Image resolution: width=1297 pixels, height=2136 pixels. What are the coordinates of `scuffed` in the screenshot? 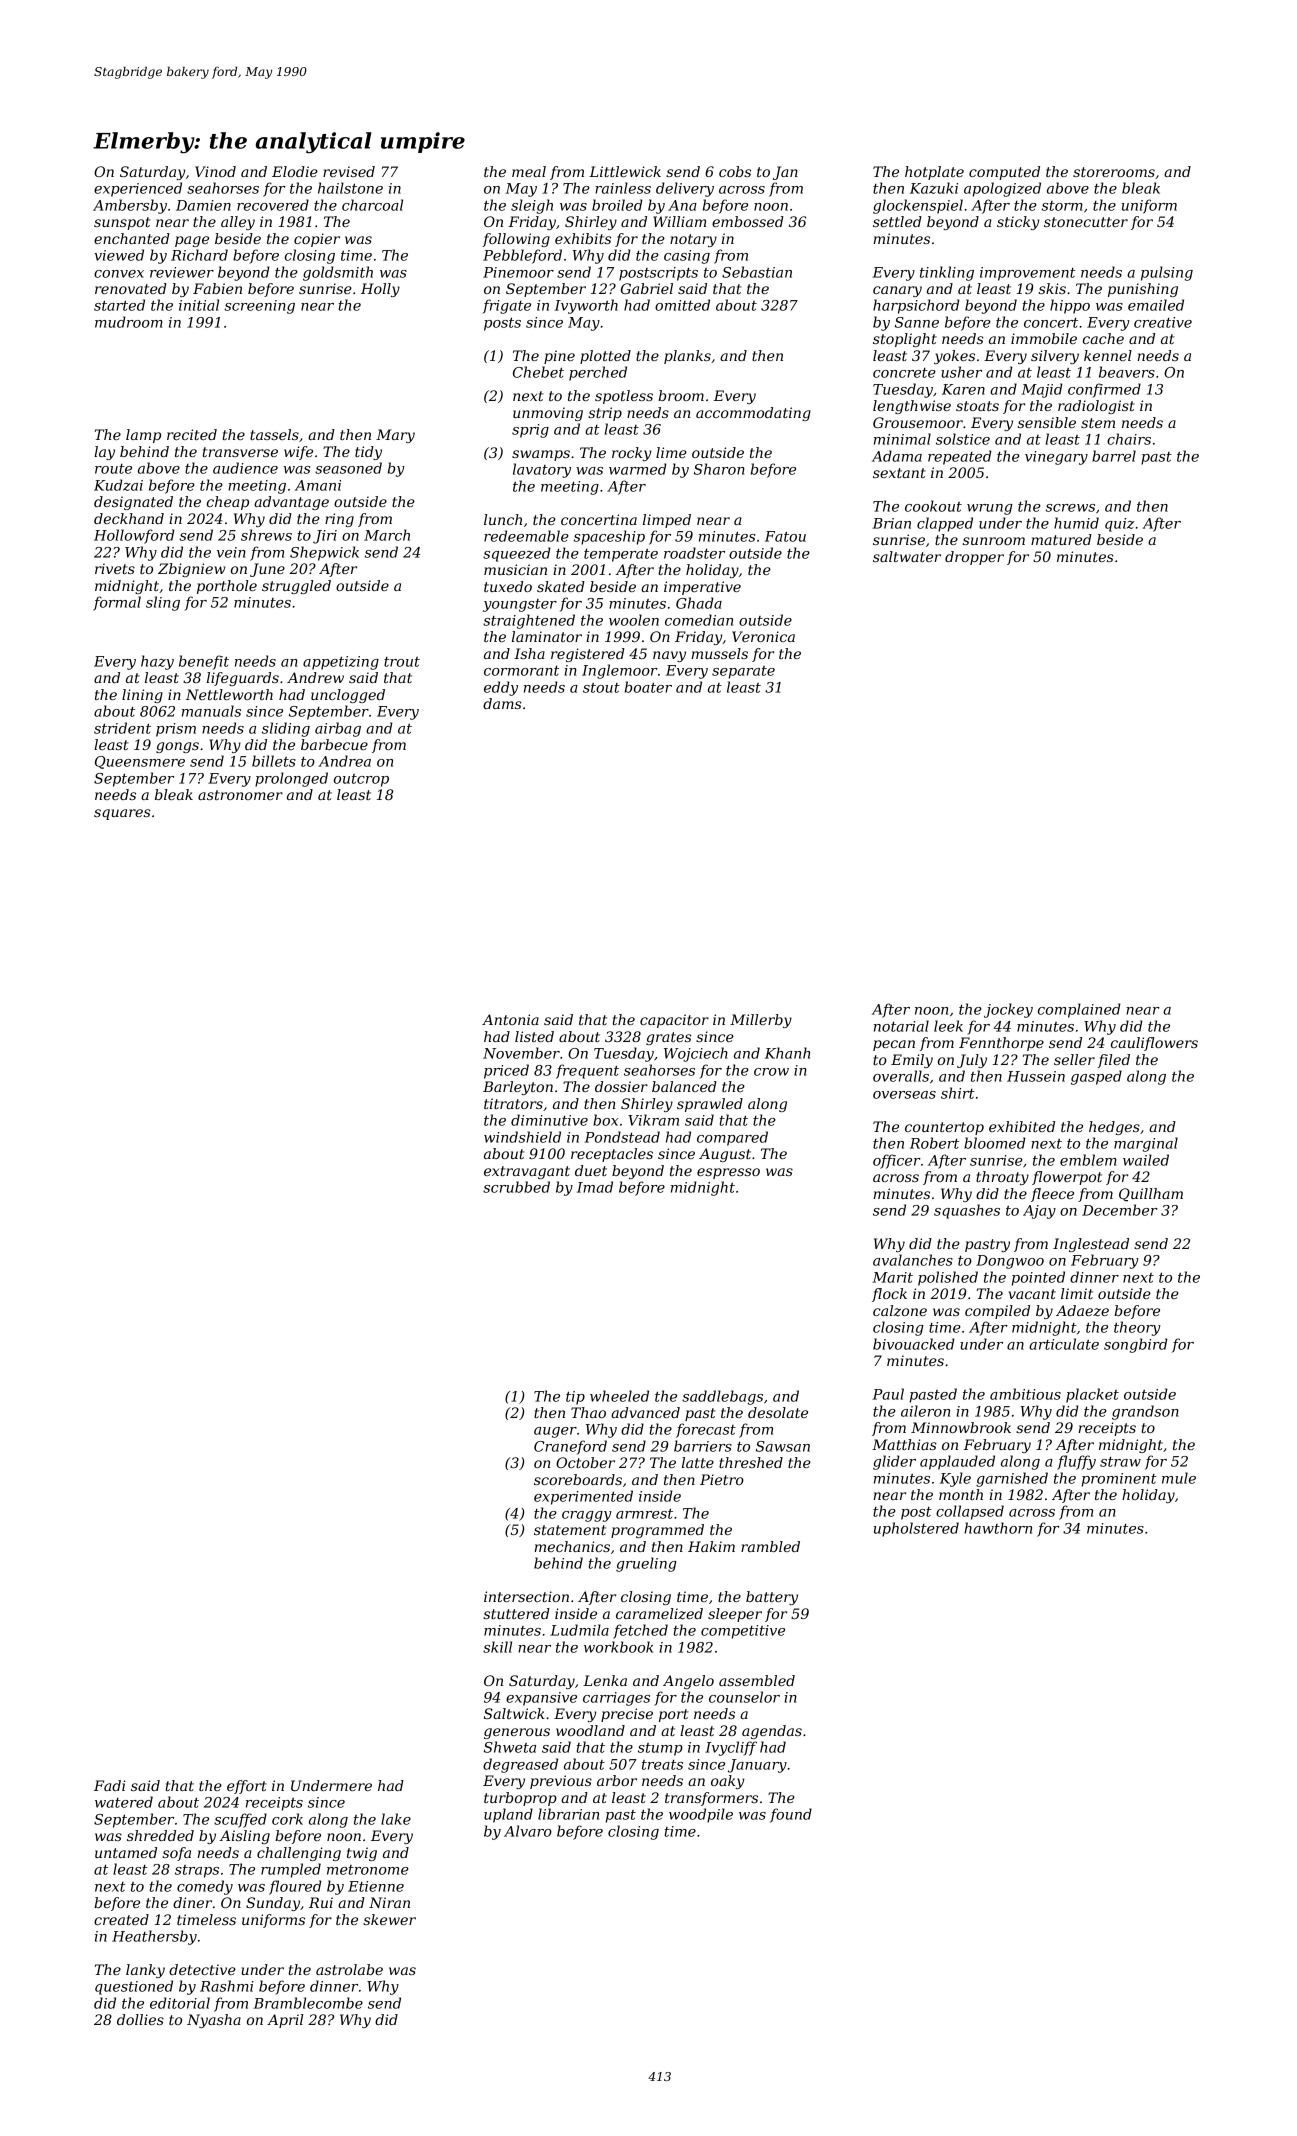 It's located at (240, 1820).
